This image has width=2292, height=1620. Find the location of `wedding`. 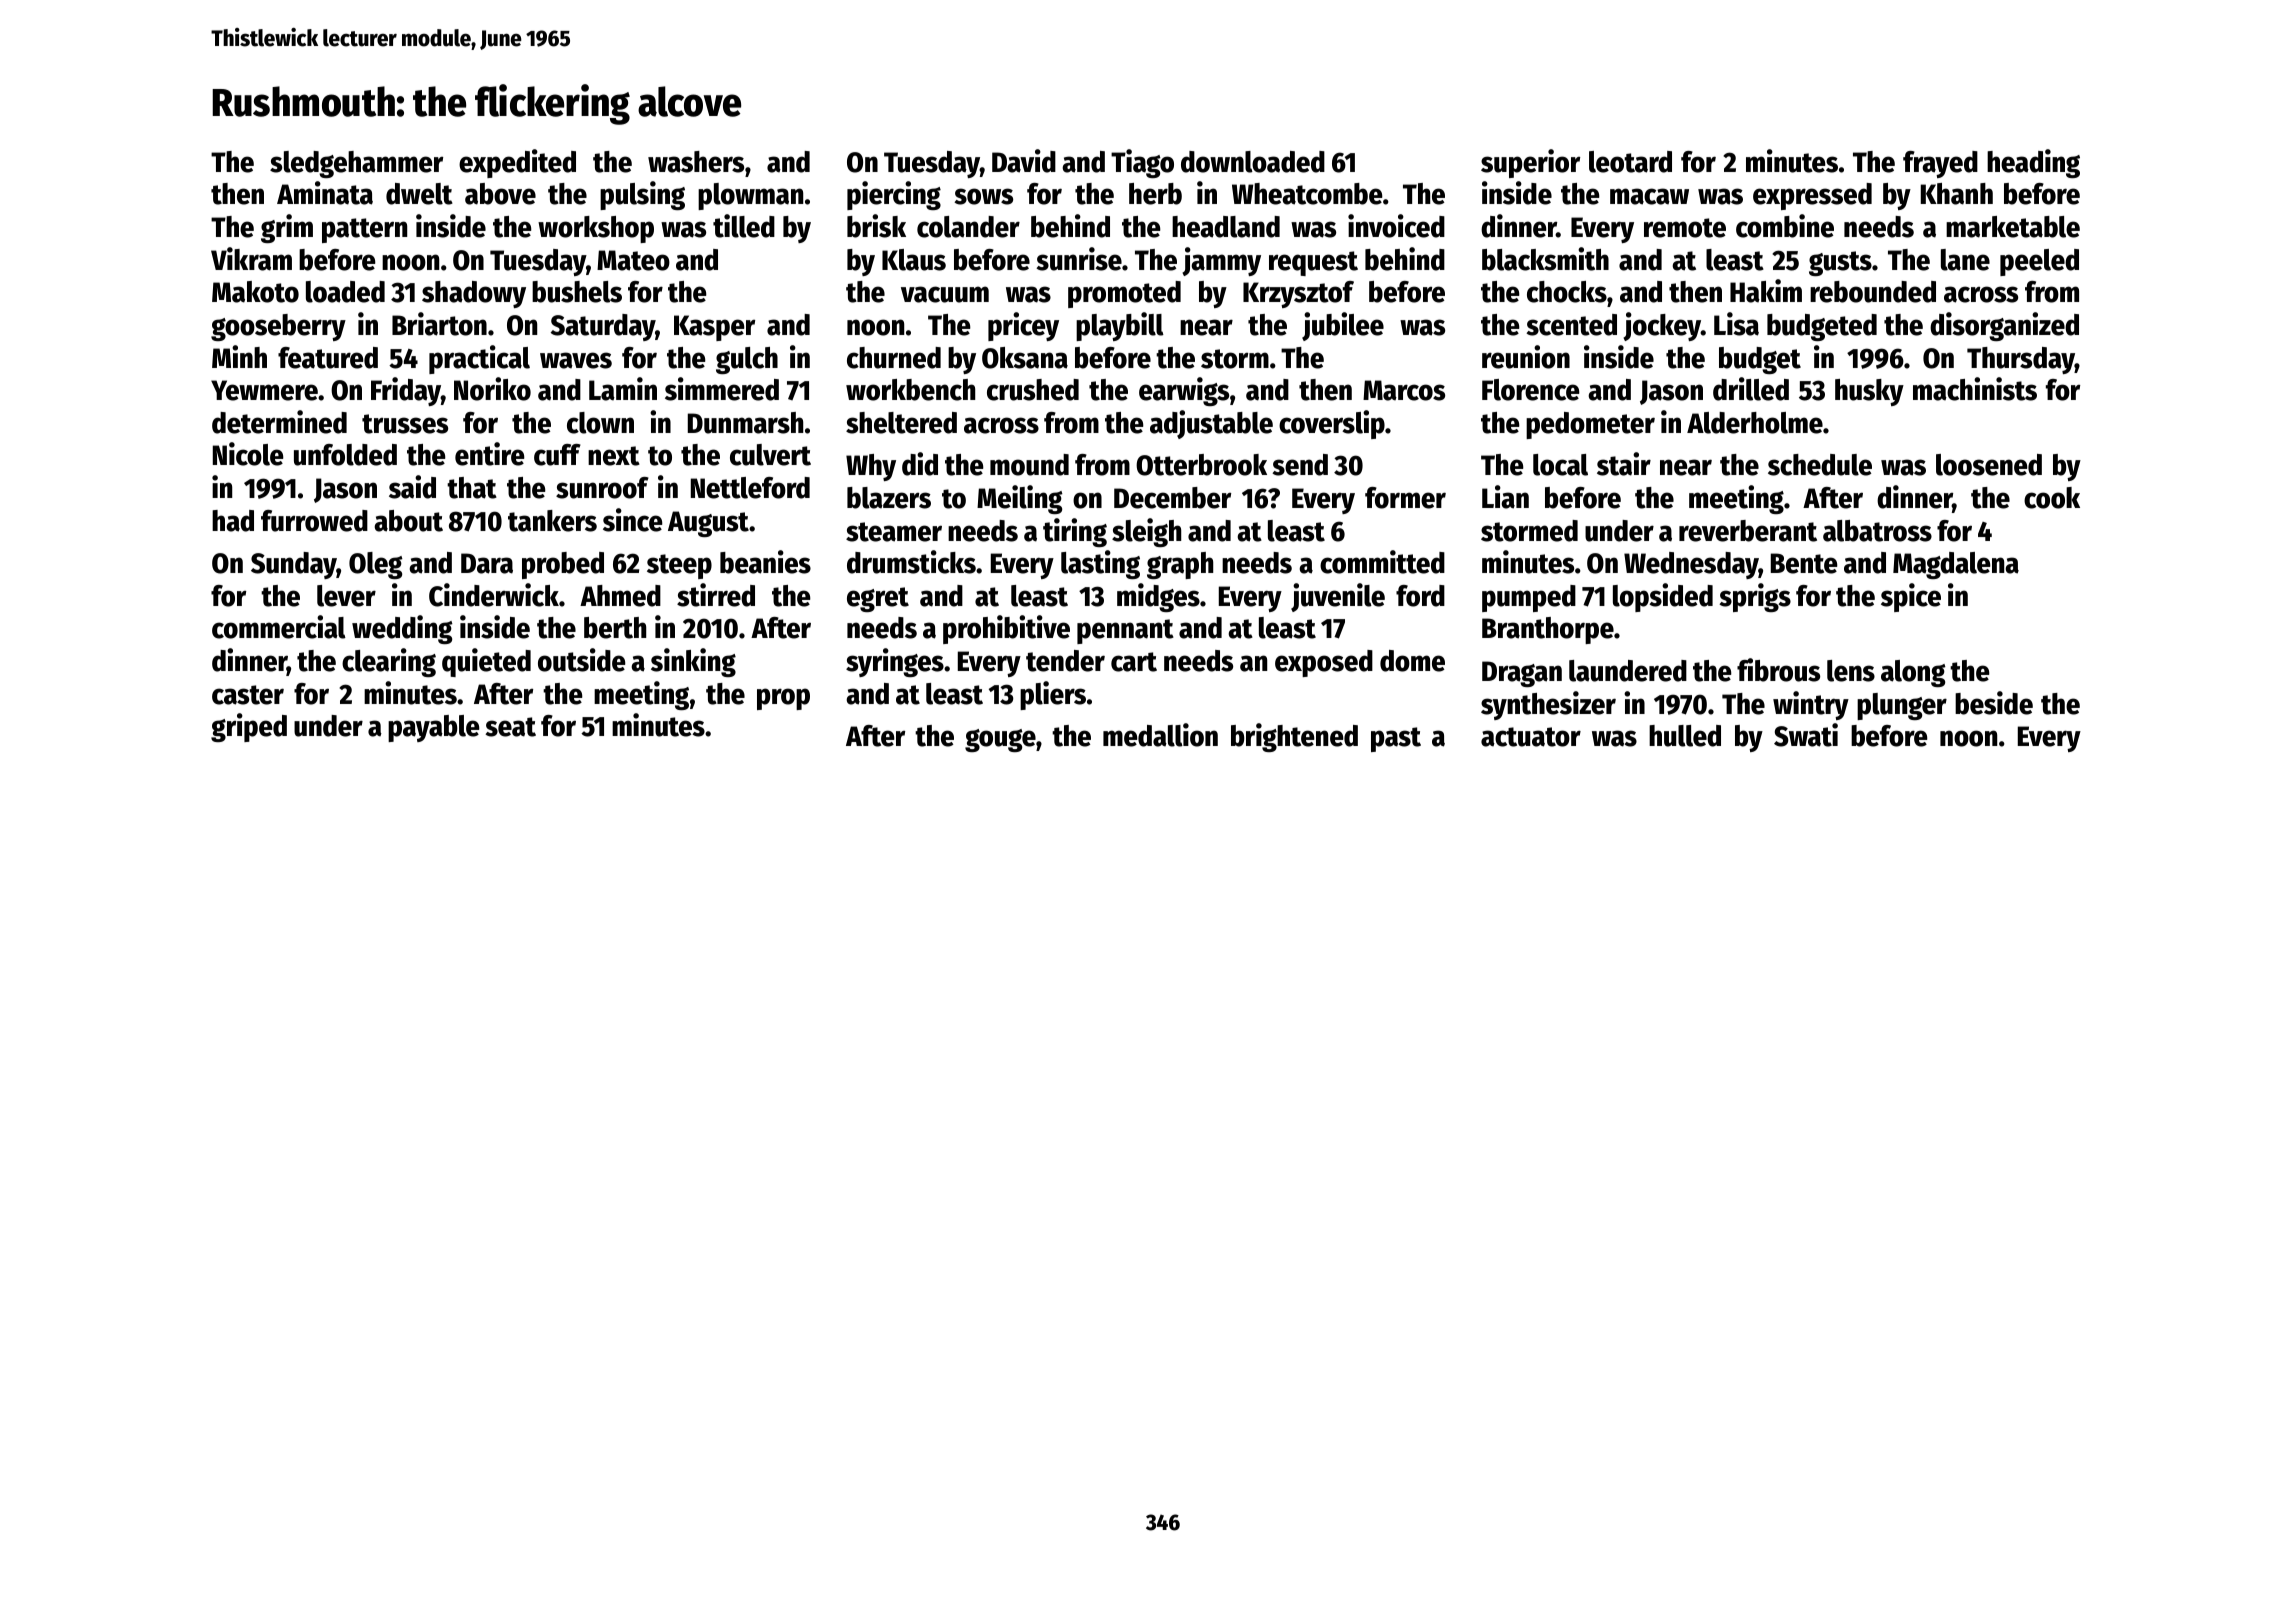

wedding is located at coordinates (402, 629).
